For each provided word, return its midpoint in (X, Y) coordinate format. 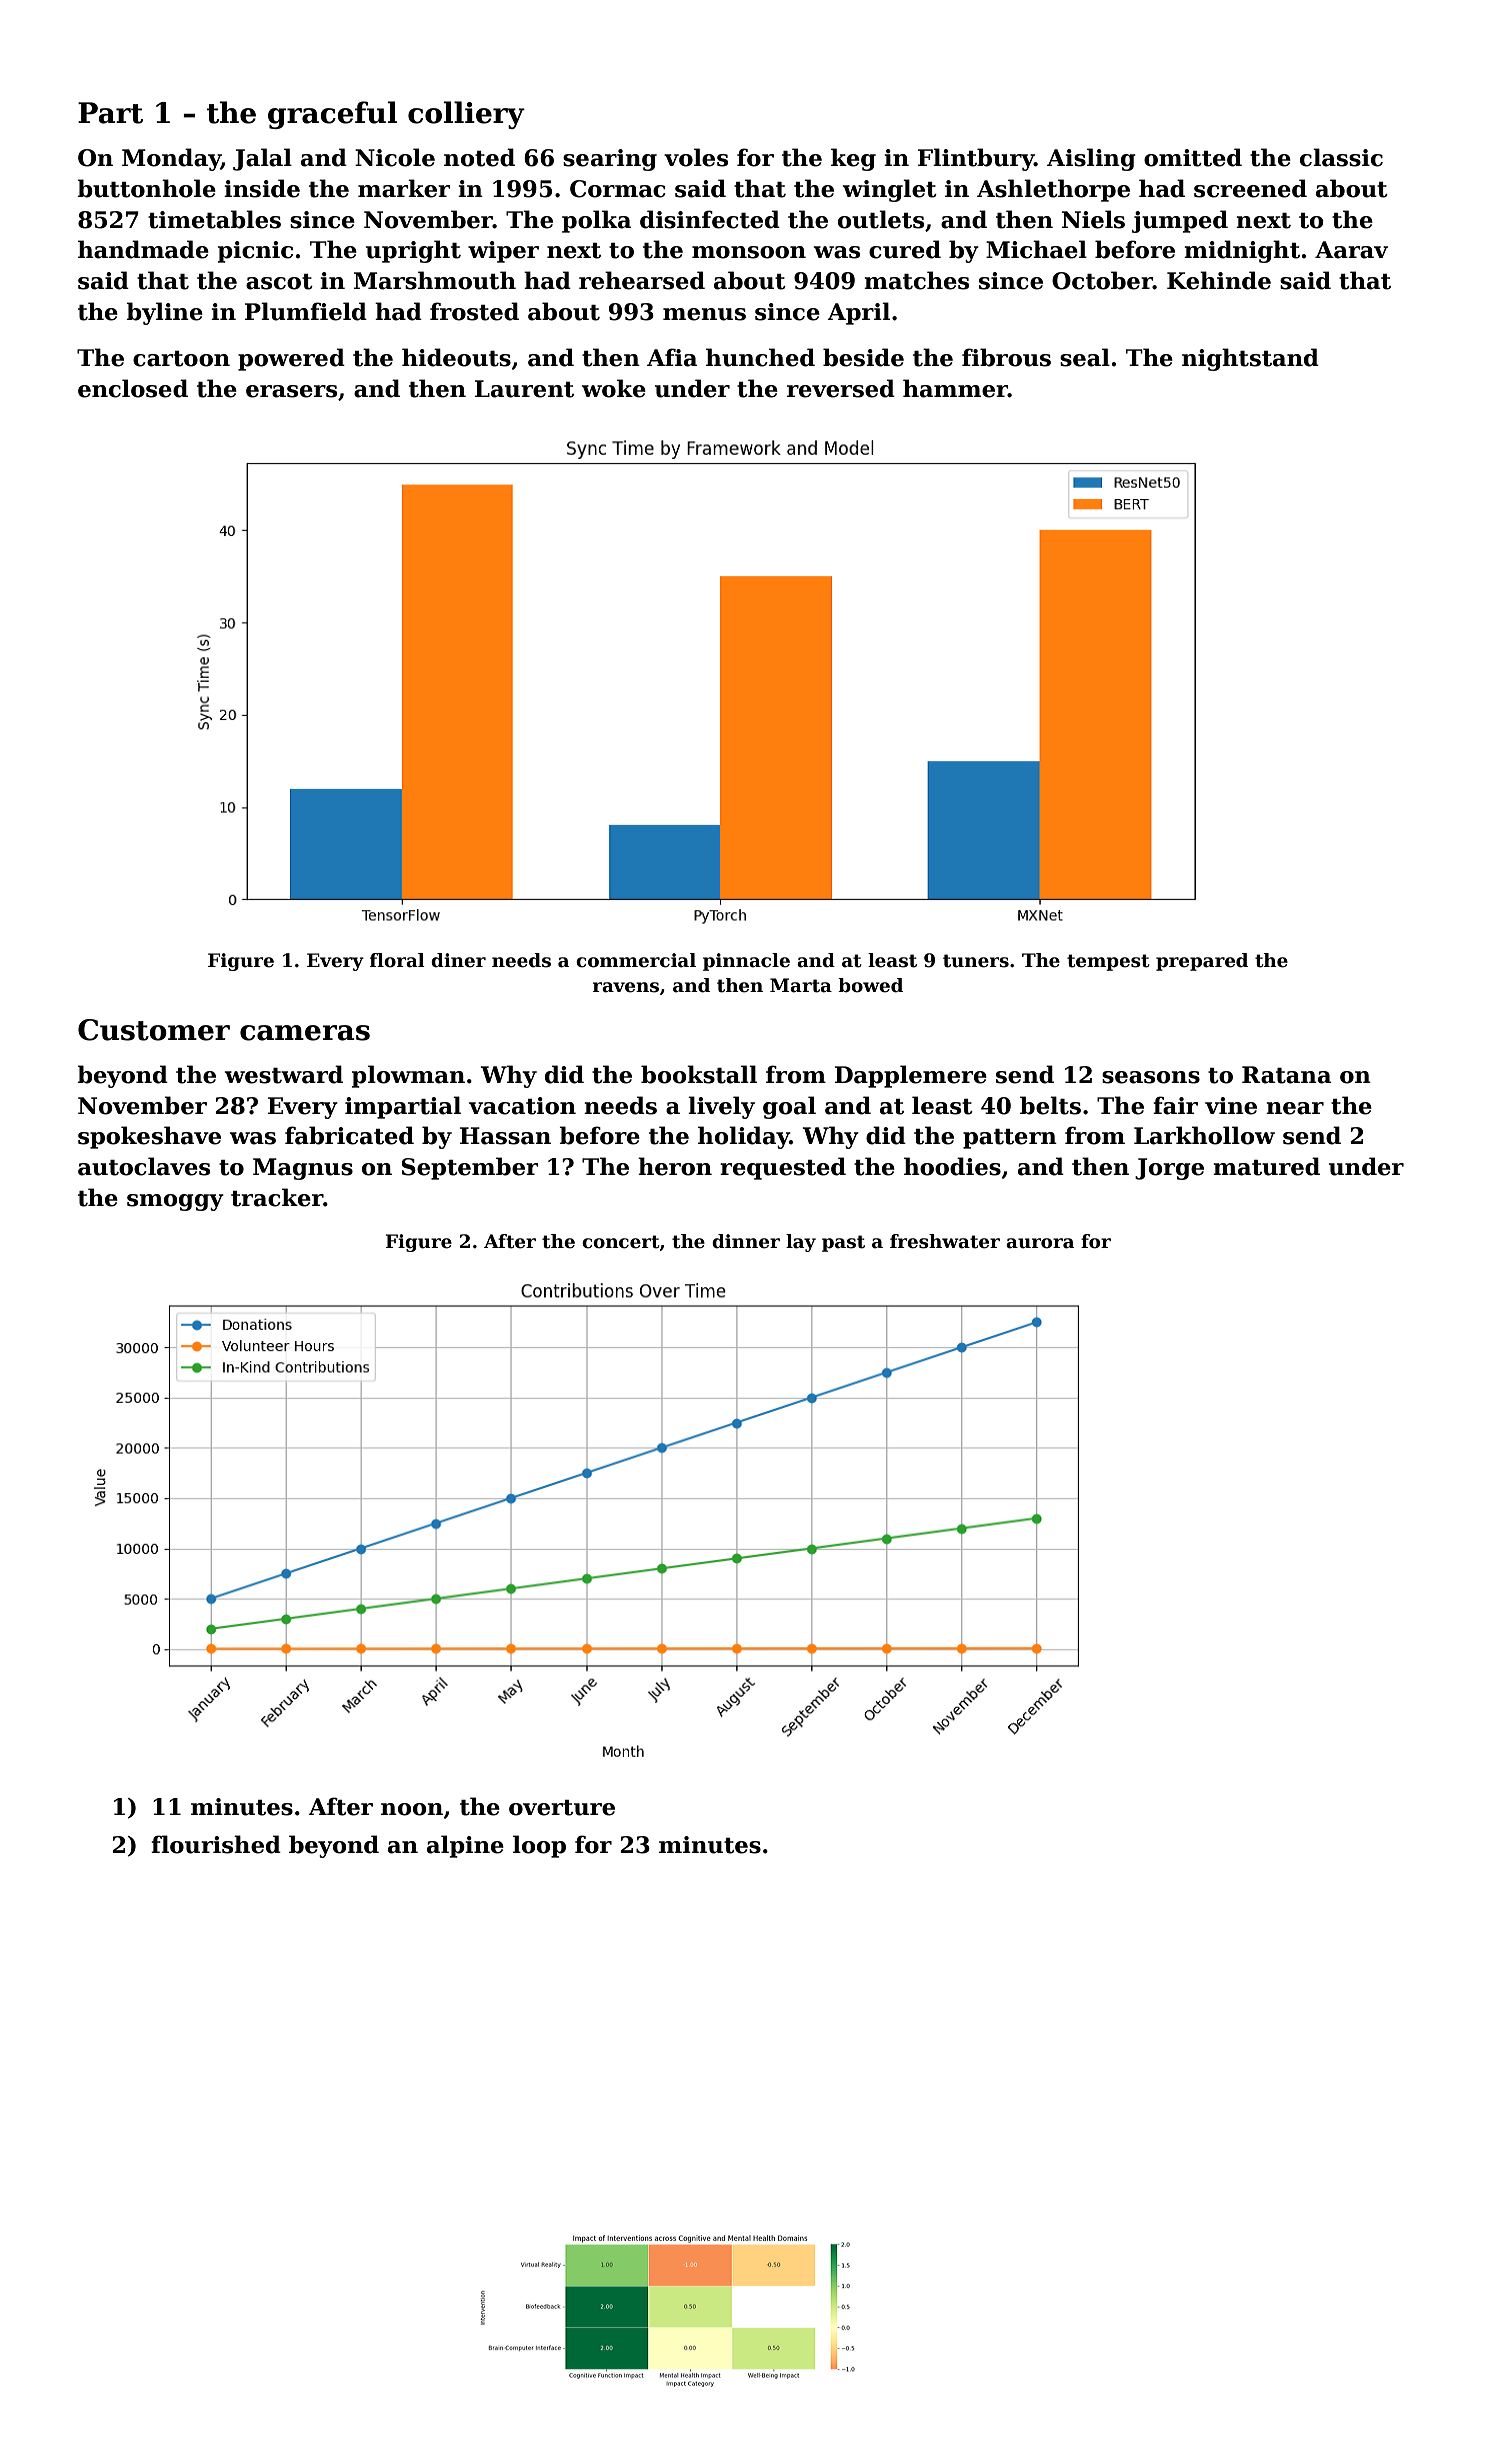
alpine (465, 1846)
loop (539, 1846)
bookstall (699, 1074)
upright (413, 251)
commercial (636, 960)
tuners (976, 961)
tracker (277, 1197)
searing (610, 160)
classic (1341, 157)
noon (412, 1809)
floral (397, 960)
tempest (1108, 962)
